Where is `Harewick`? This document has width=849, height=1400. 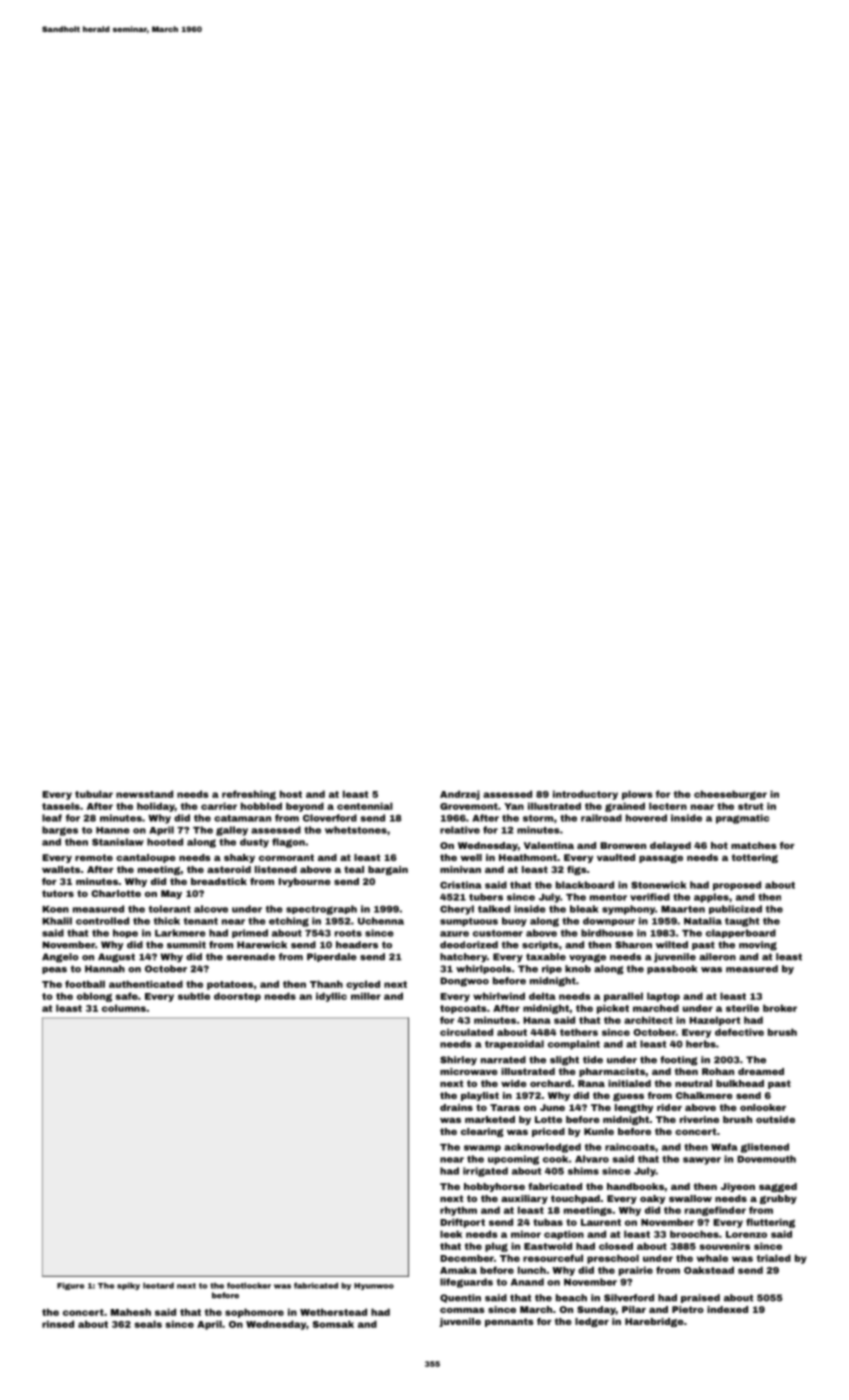 Harewick is located at coordinates (262, 945).
